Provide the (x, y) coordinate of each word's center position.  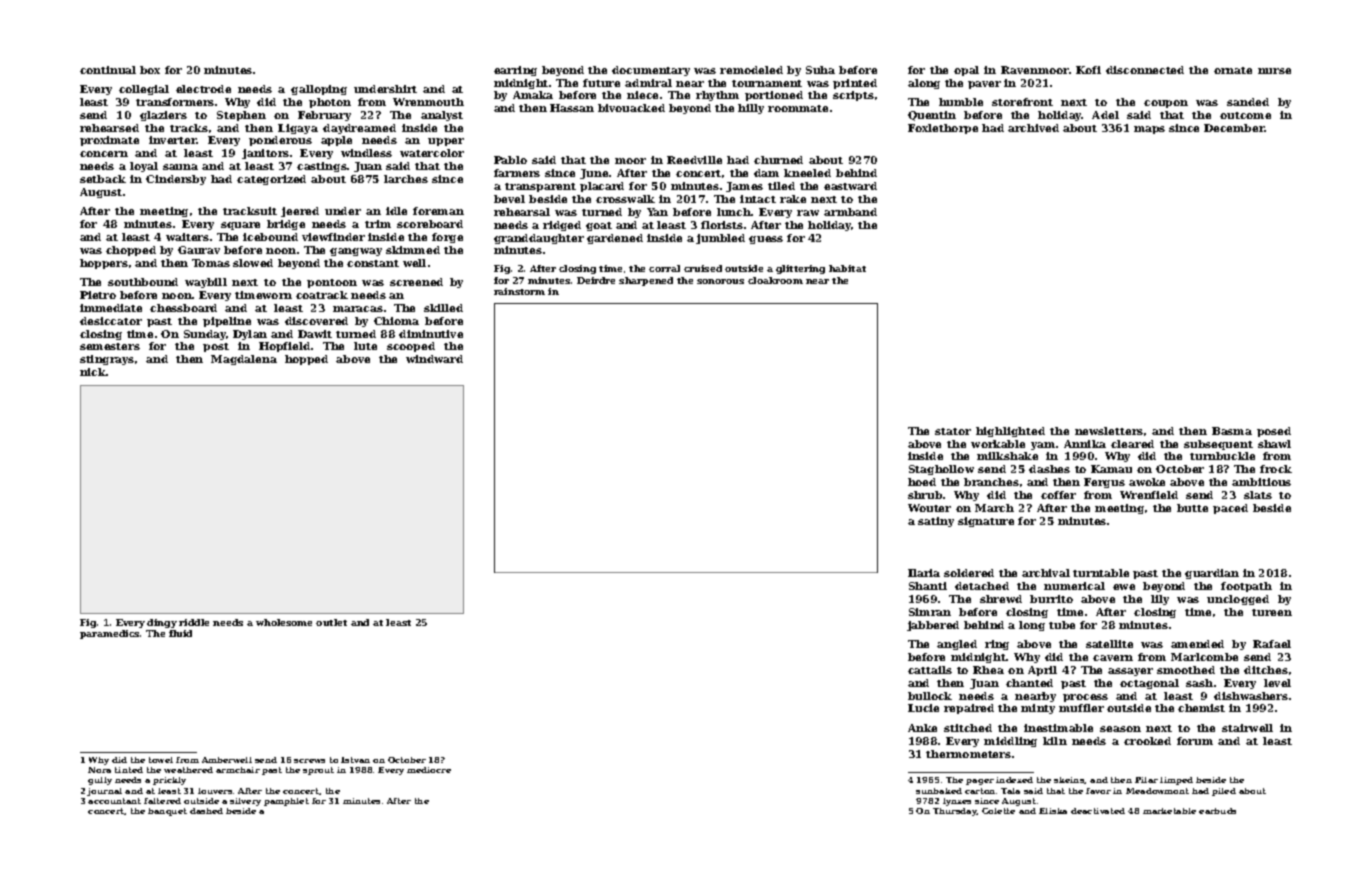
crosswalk (625, 199)
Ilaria (924, 573)
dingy (162, 623)
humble (961, 102)
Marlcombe (1204, 657)
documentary (651, 71)
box (150, 70)
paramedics (109, 634)
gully (100, 781)
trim (378, 224)
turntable (1101, 573)
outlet (331, 622)
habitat (847, 268)
